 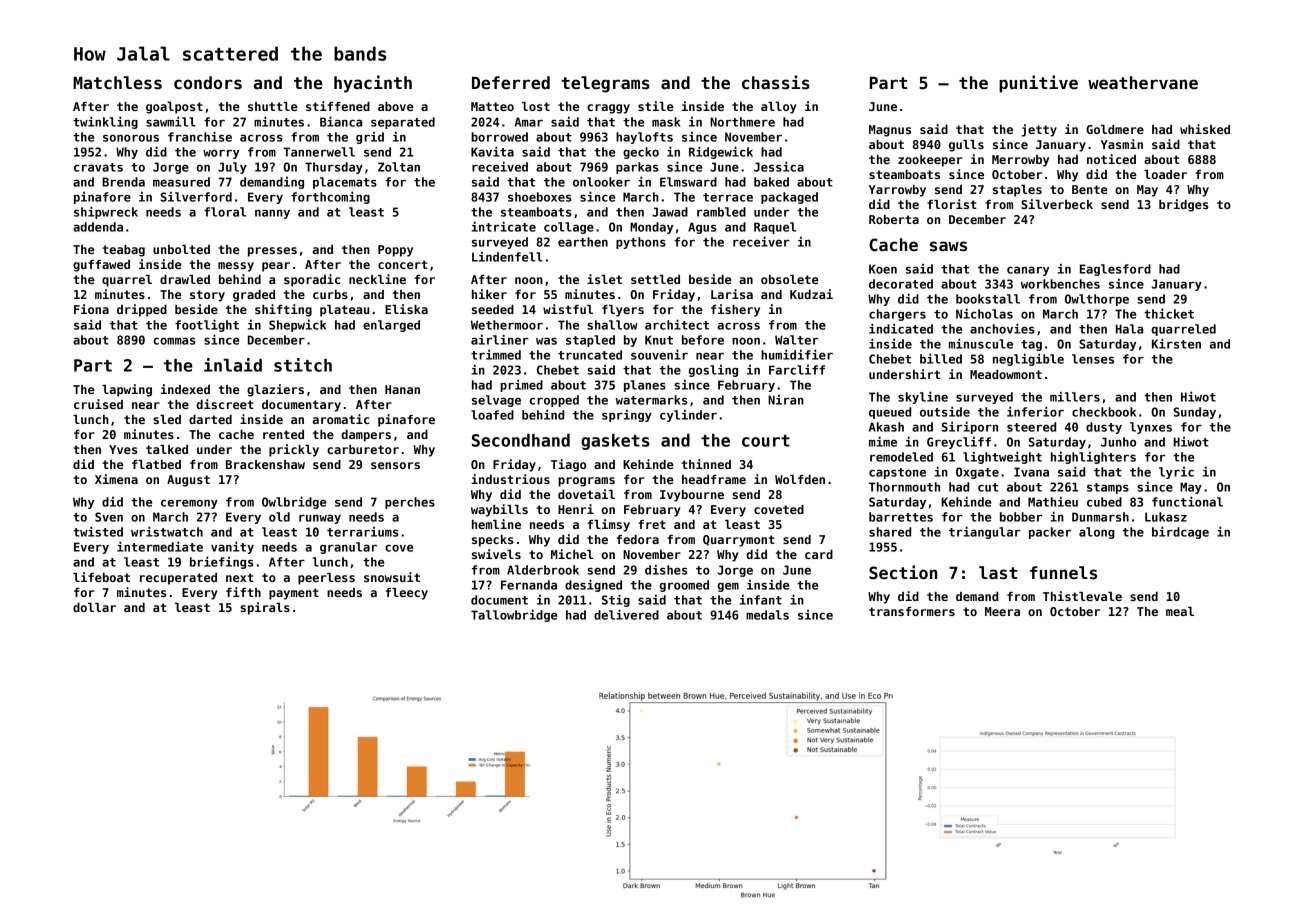 What do you see at coordinates (797, 369) in the image?
I see `Farcliff` at bounding box center [797, 369].
